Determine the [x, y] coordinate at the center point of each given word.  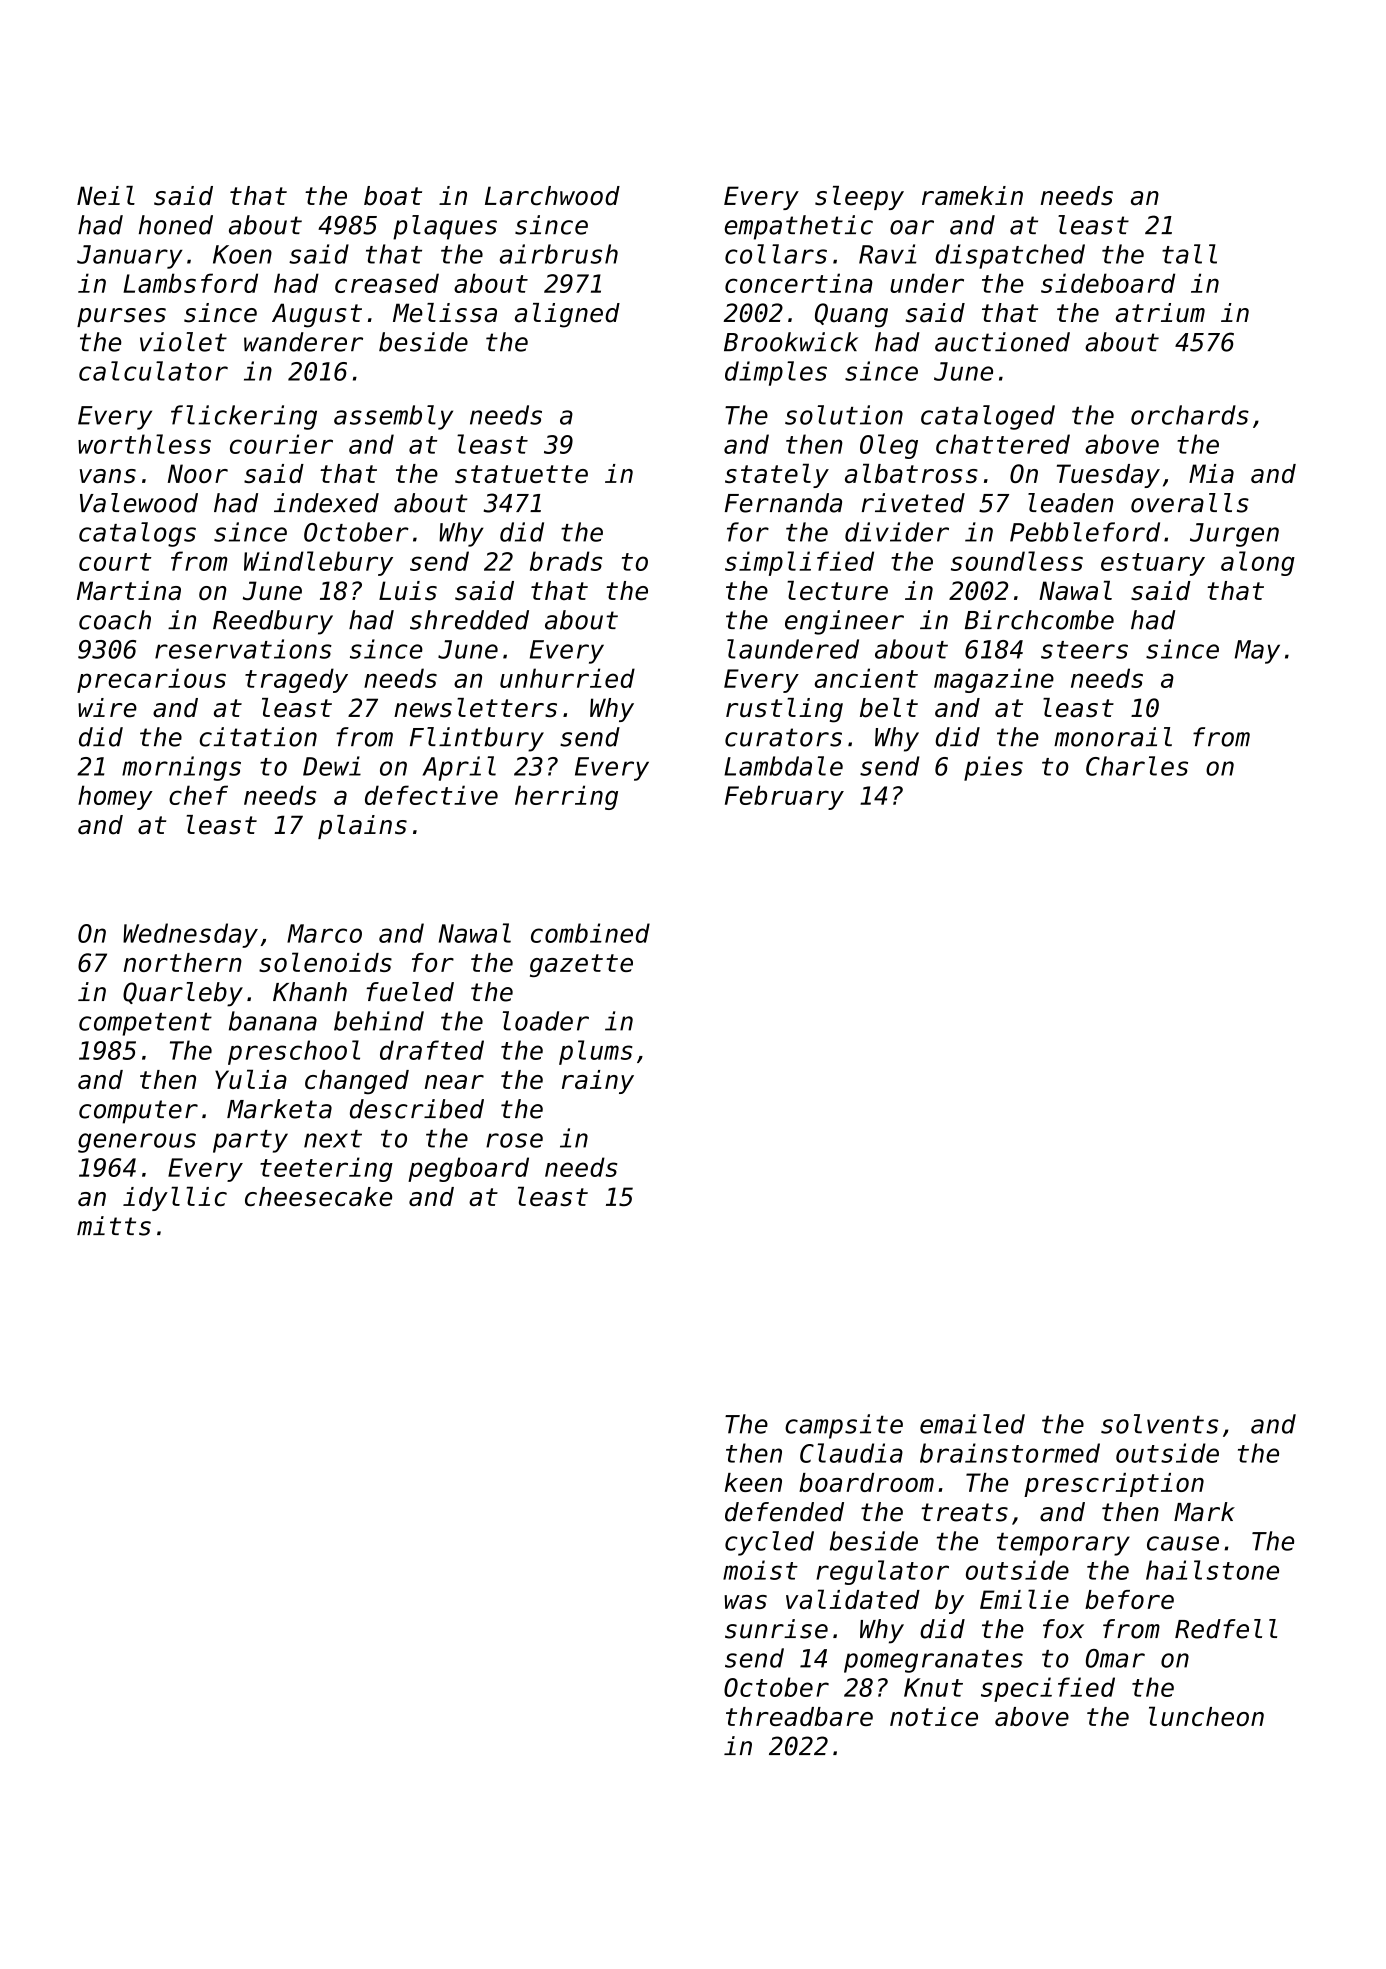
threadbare [799, 1716]
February [784, 797]
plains [362, 827]
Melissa [445, 313]
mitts [114, 1226]
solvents [1160, 1424]
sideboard [1108, 283]
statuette [521, 474]
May [1257, 652]
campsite [844, 1426]
